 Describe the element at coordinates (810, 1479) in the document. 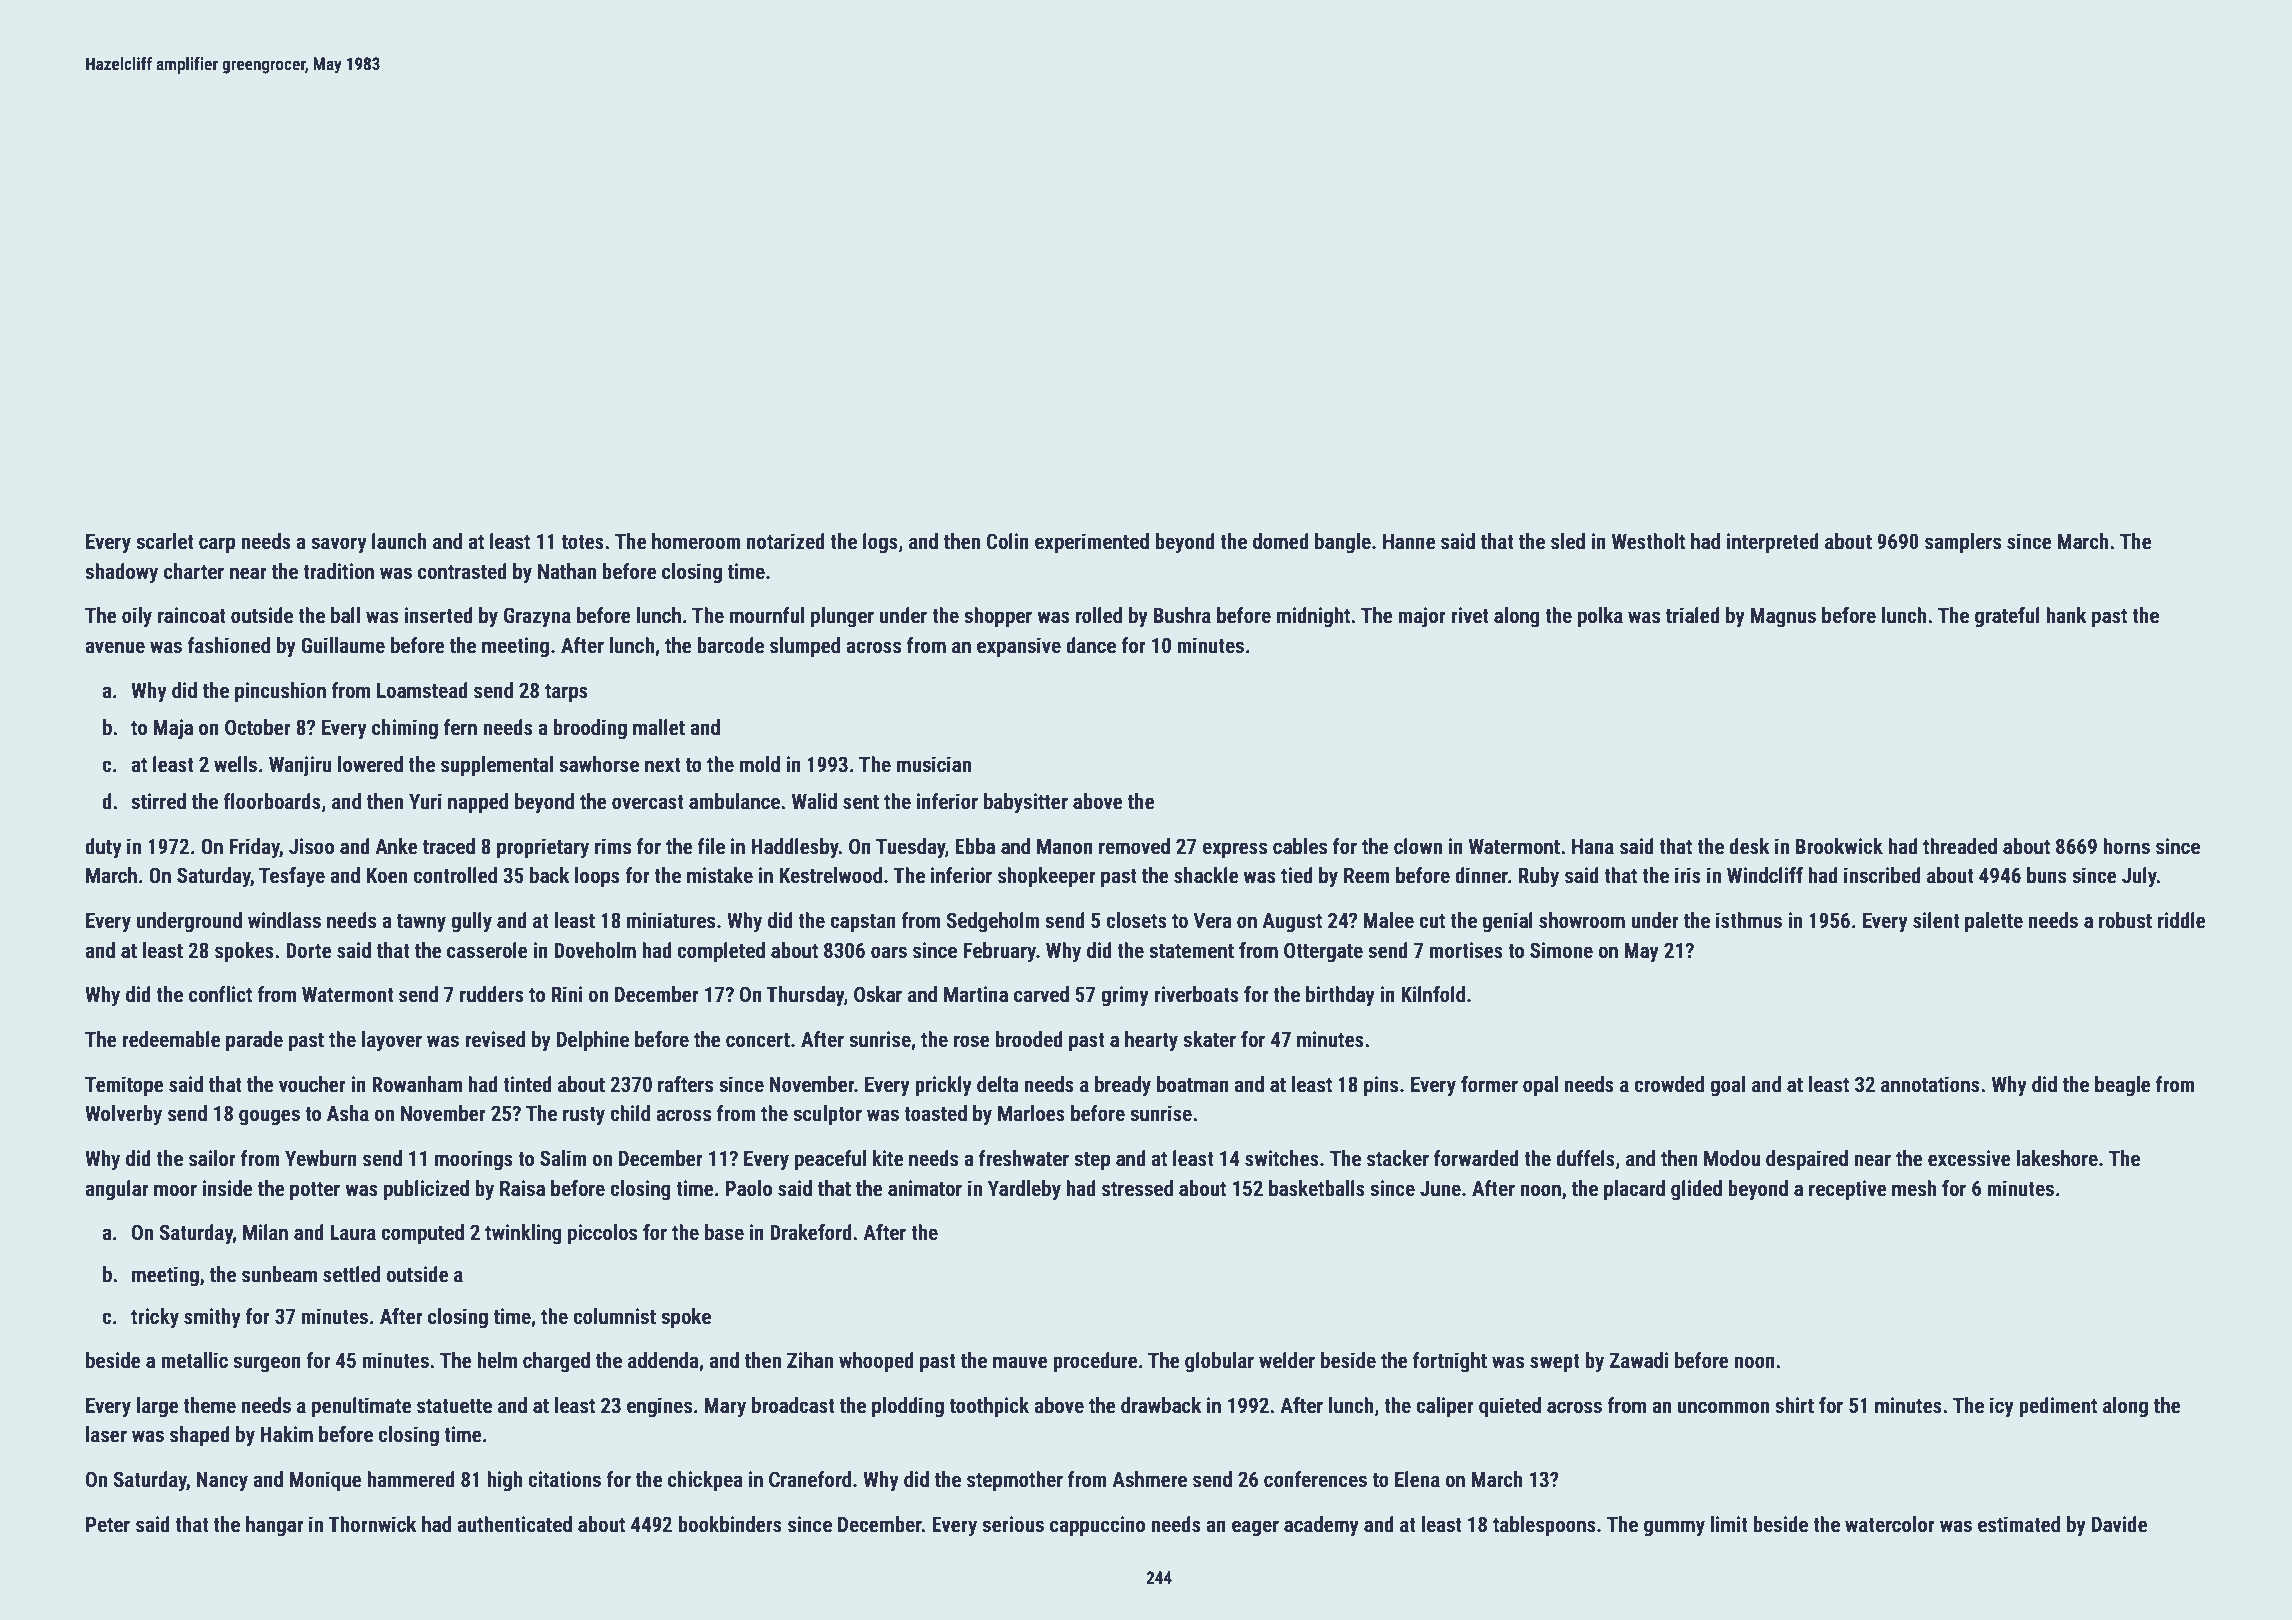

I see `Craneford` at that location.
